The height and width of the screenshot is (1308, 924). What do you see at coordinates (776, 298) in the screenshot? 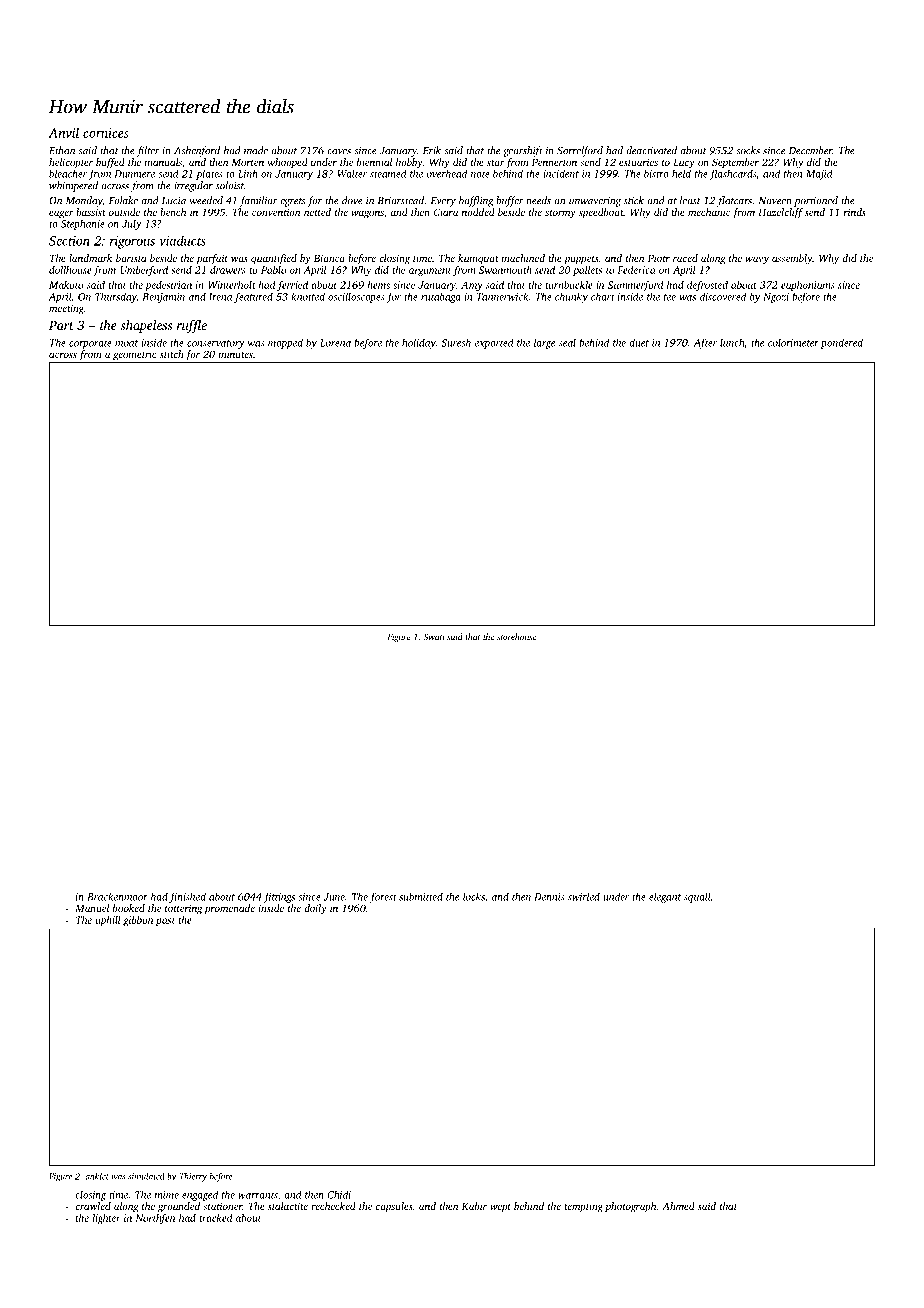
I see `Ngozi` at bounding box center [776, 298].
